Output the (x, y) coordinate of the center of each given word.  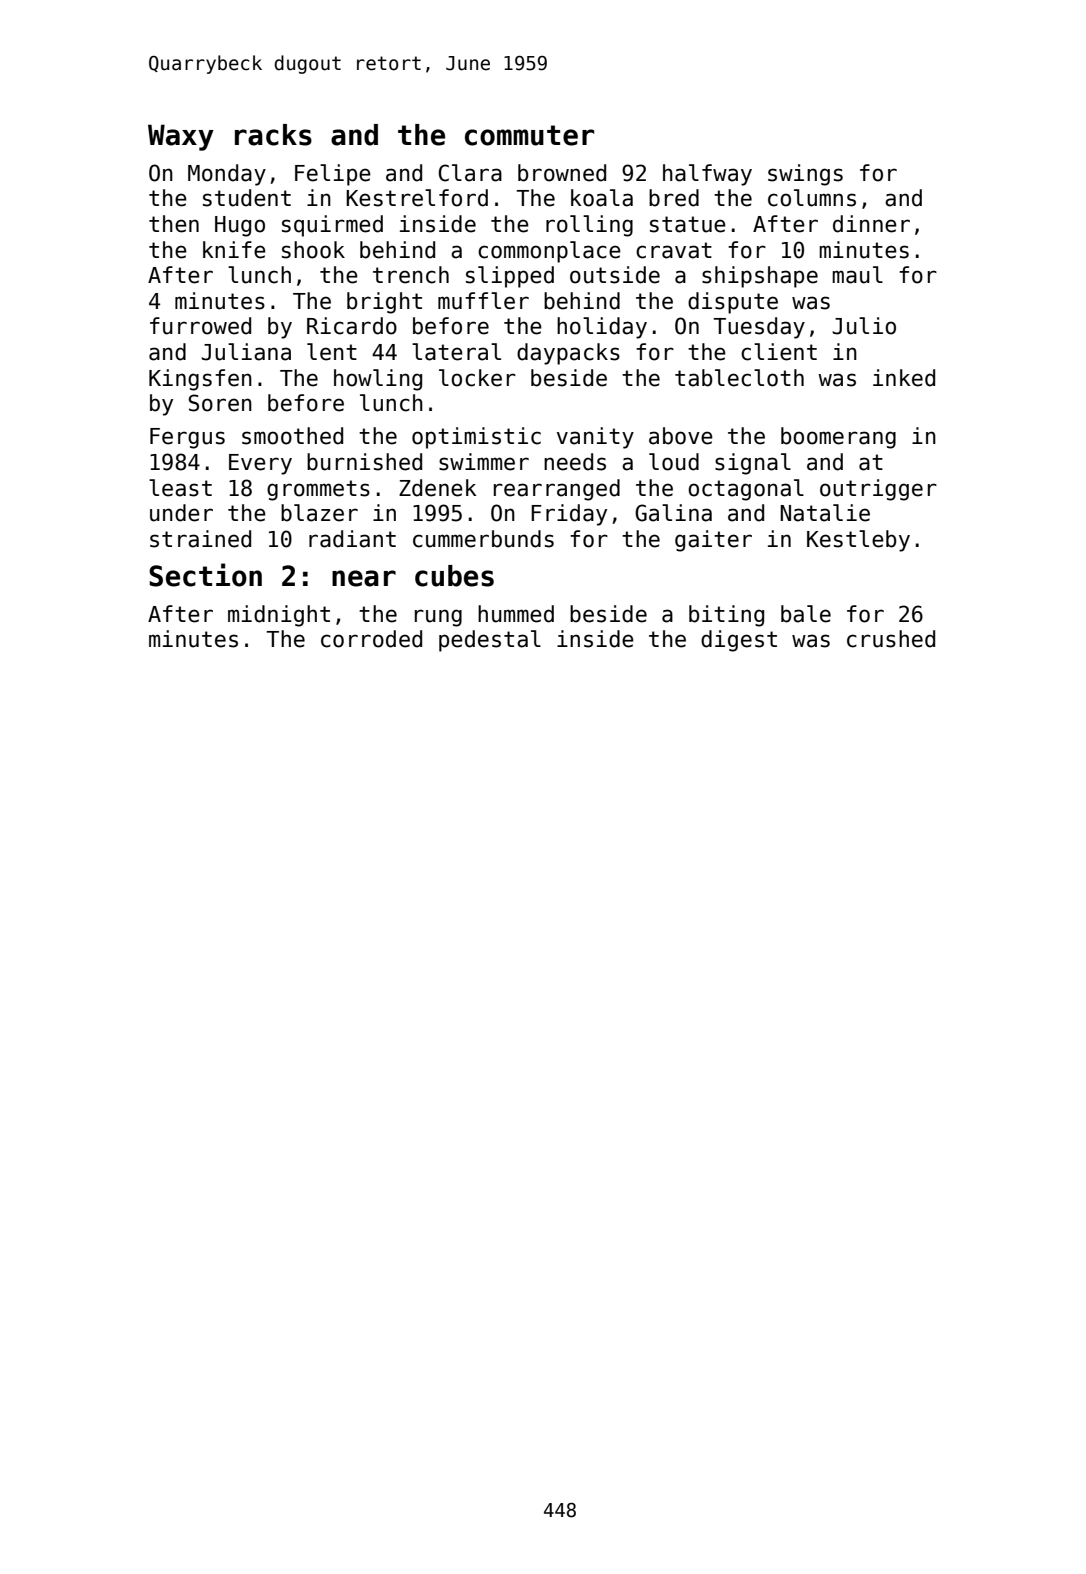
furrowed (200, 326)
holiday (602, 328)
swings (805, 175)
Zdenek (437, 488)
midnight (279, 616)
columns (812, 198)
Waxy (181, 137)
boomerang (838, 438)
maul (857, 275)
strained (200, 539)
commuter (529, 135)
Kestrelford (417, 198)
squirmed (332, 226)
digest (739, 641)
